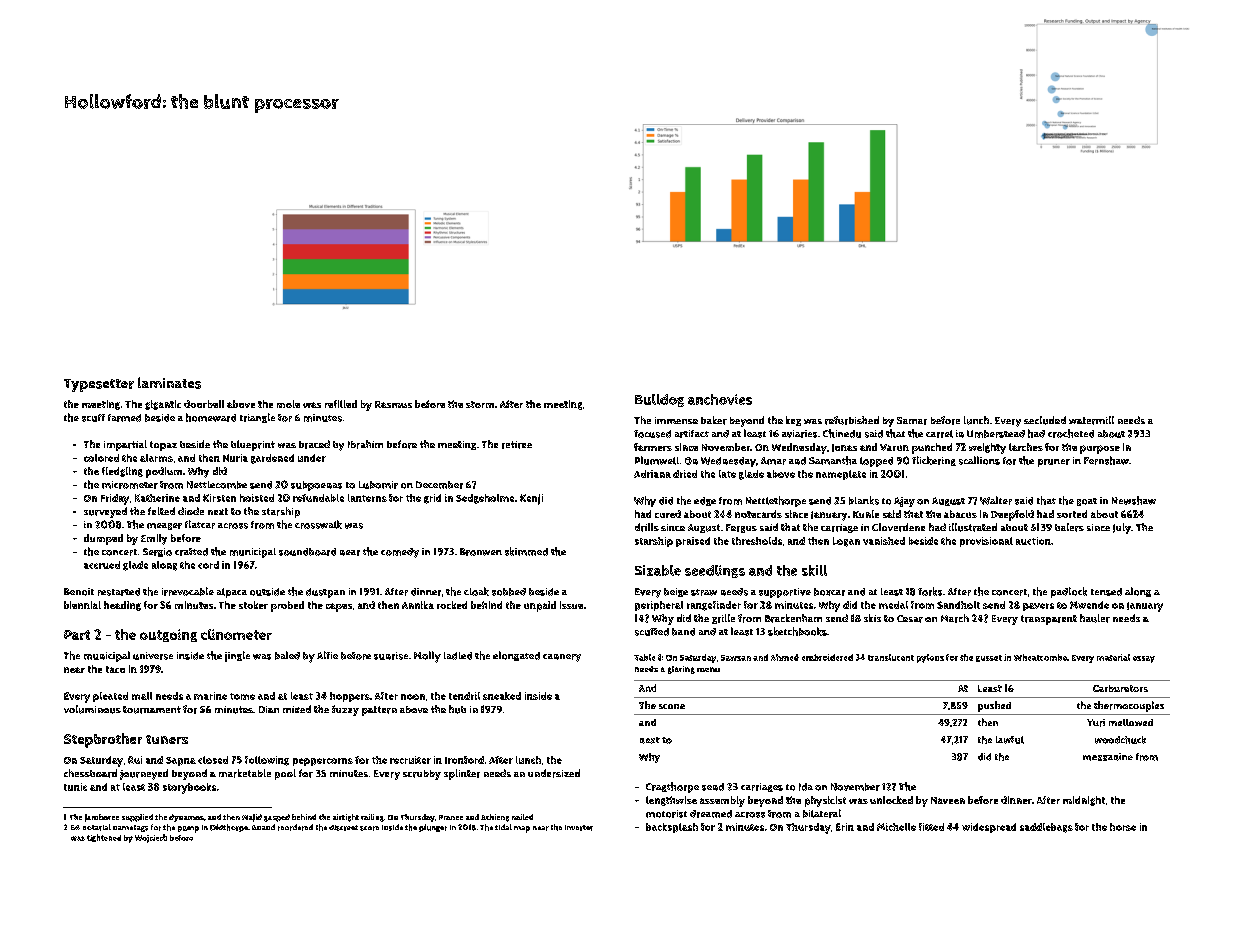 The image size is (1233, 952). Describe the element at coordinates (200, 524) in the screenshot. I see `flatcar` at that location.
